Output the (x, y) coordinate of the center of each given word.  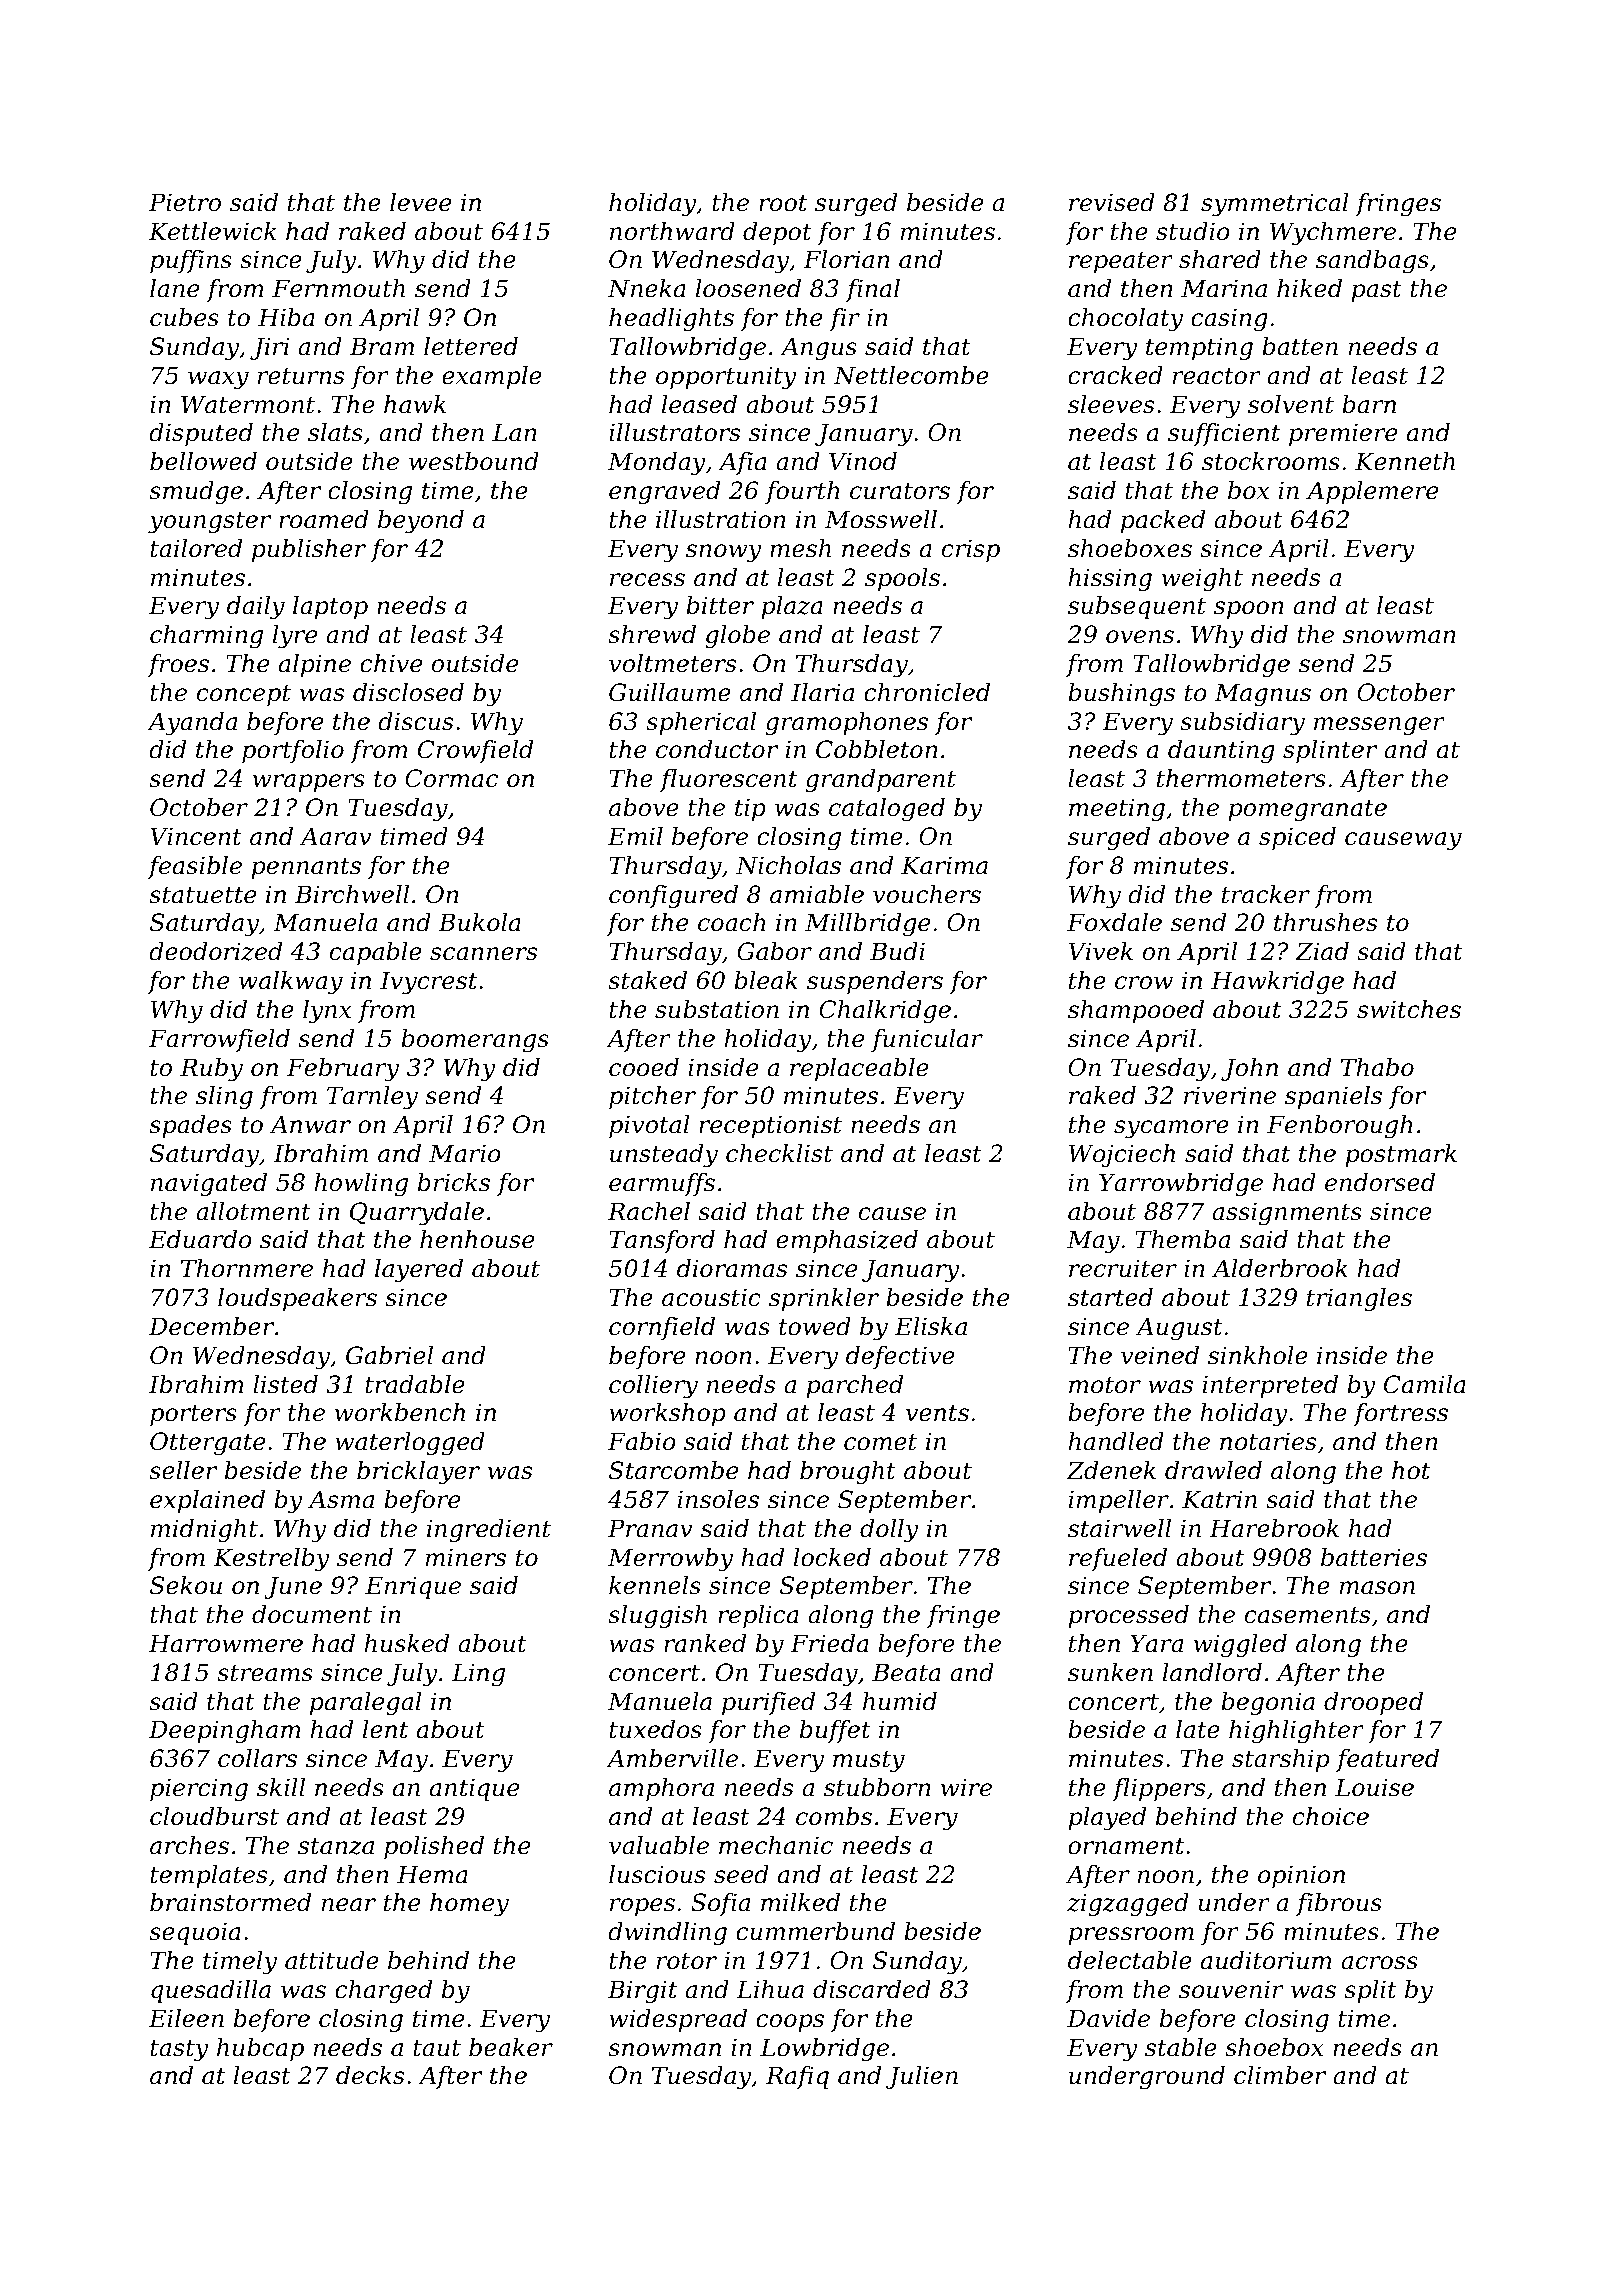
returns (301, 376)
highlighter (1296, 1732)
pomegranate (1307, 810)
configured (673, 896)
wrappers (309, 783)
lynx (327, 1012)
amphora (661, 1789)
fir (844, 319)
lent (385, 1729)
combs (834, 1816)
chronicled (927, 692)
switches (1409, 1009)
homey (469, 1905)
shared (1220, 259)
